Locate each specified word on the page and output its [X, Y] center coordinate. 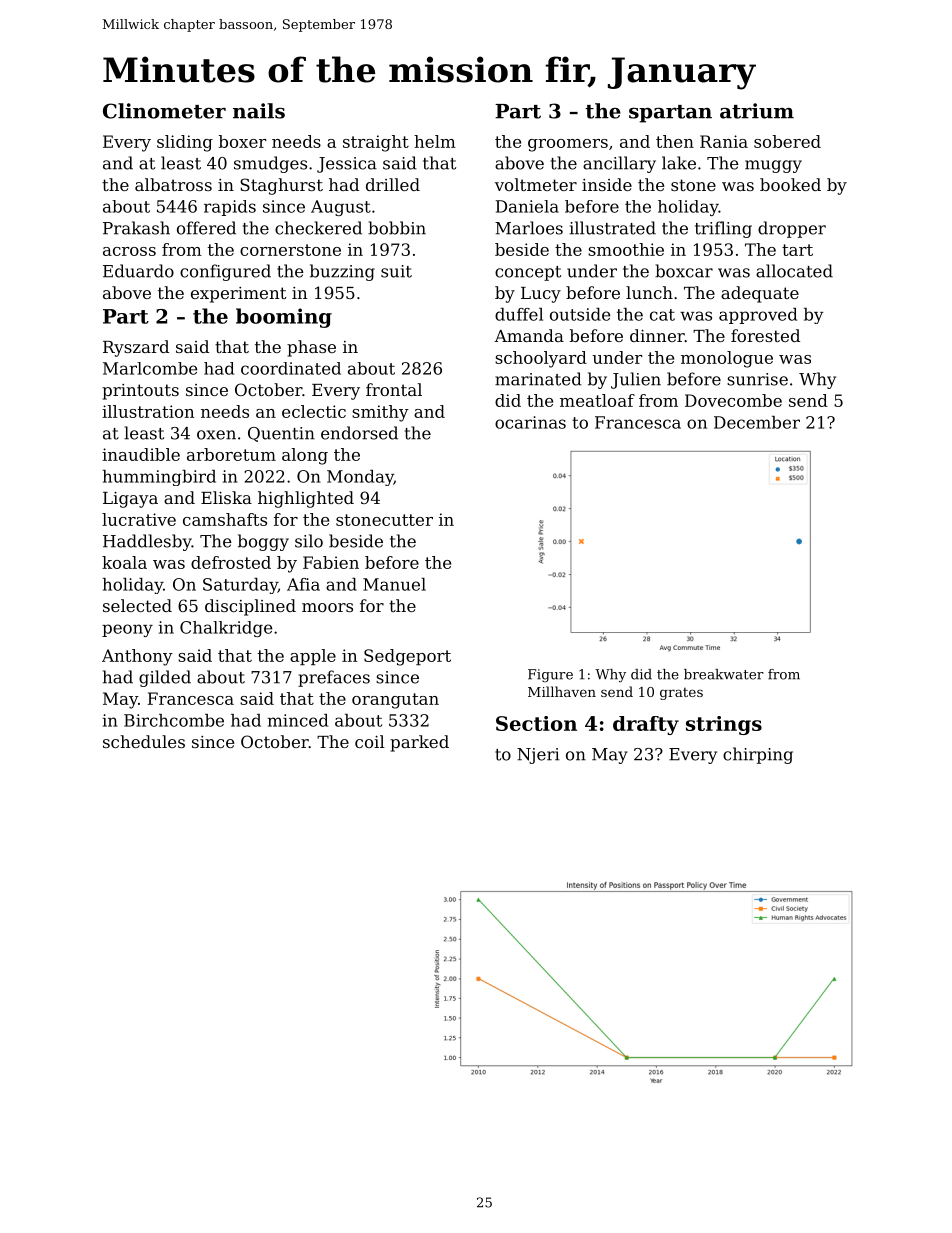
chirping [758, 755]
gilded [165, 678]
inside [607, 184]
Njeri [538, 756]
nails [259, 111]
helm [435, 141]
